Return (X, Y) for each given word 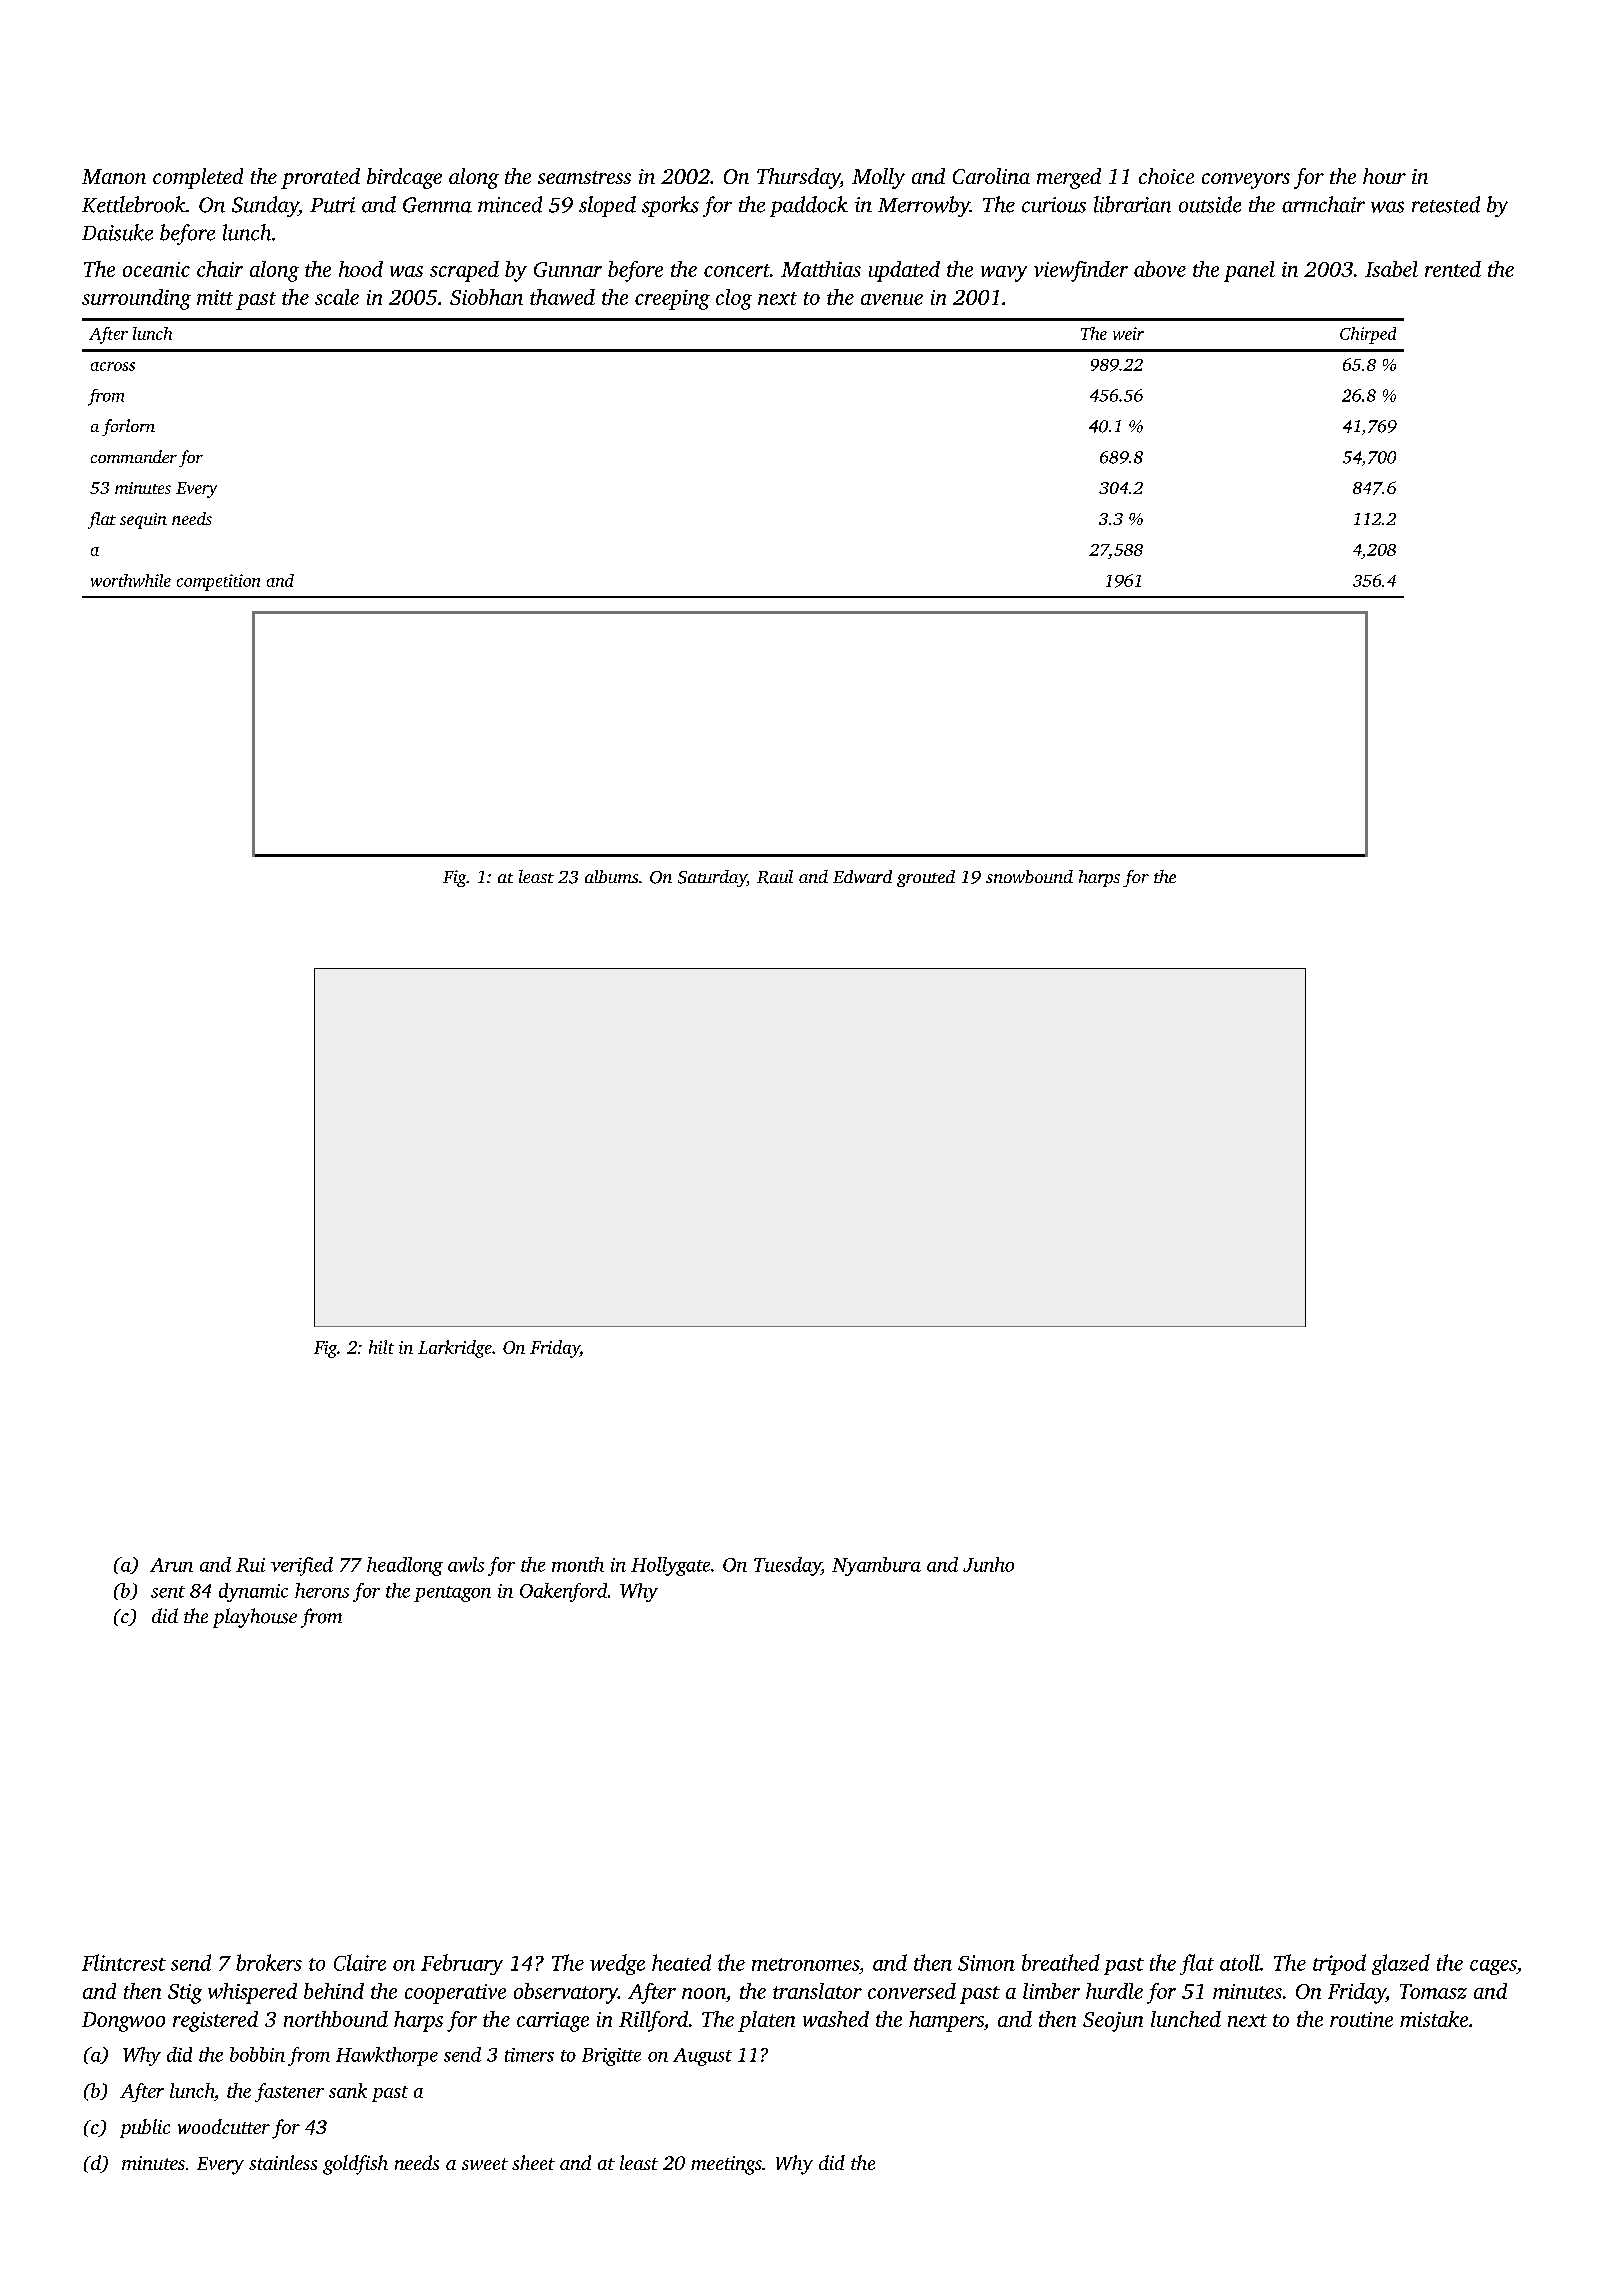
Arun (171, 1565)
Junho (988, 1564)
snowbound (1029, 876)
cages (1493, 1967)
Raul (775, 877)
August (702, 2057)
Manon (114, 176)
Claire (360, 1962)
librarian (1132, 204)
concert (737, 270)
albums (611, 876)
